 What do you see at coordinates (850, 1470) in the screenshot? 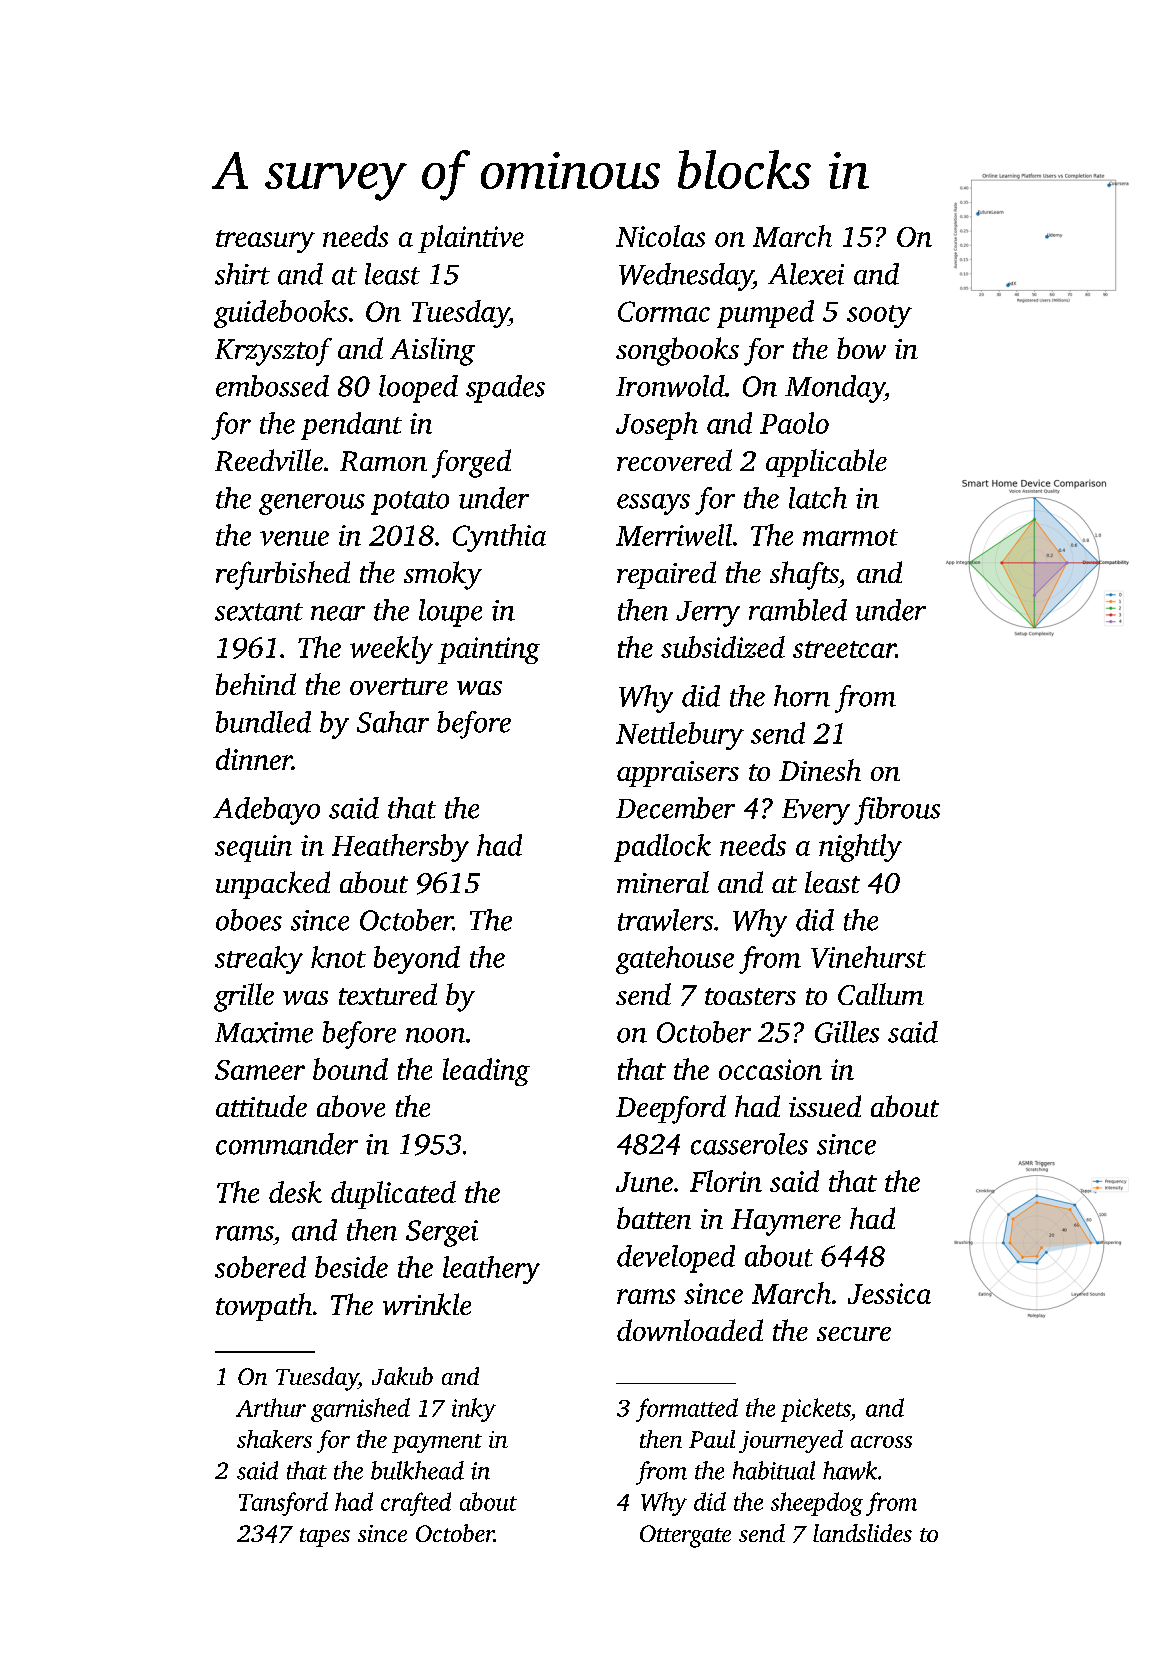
I see `hawk` at bounding box center [850, 1470].
